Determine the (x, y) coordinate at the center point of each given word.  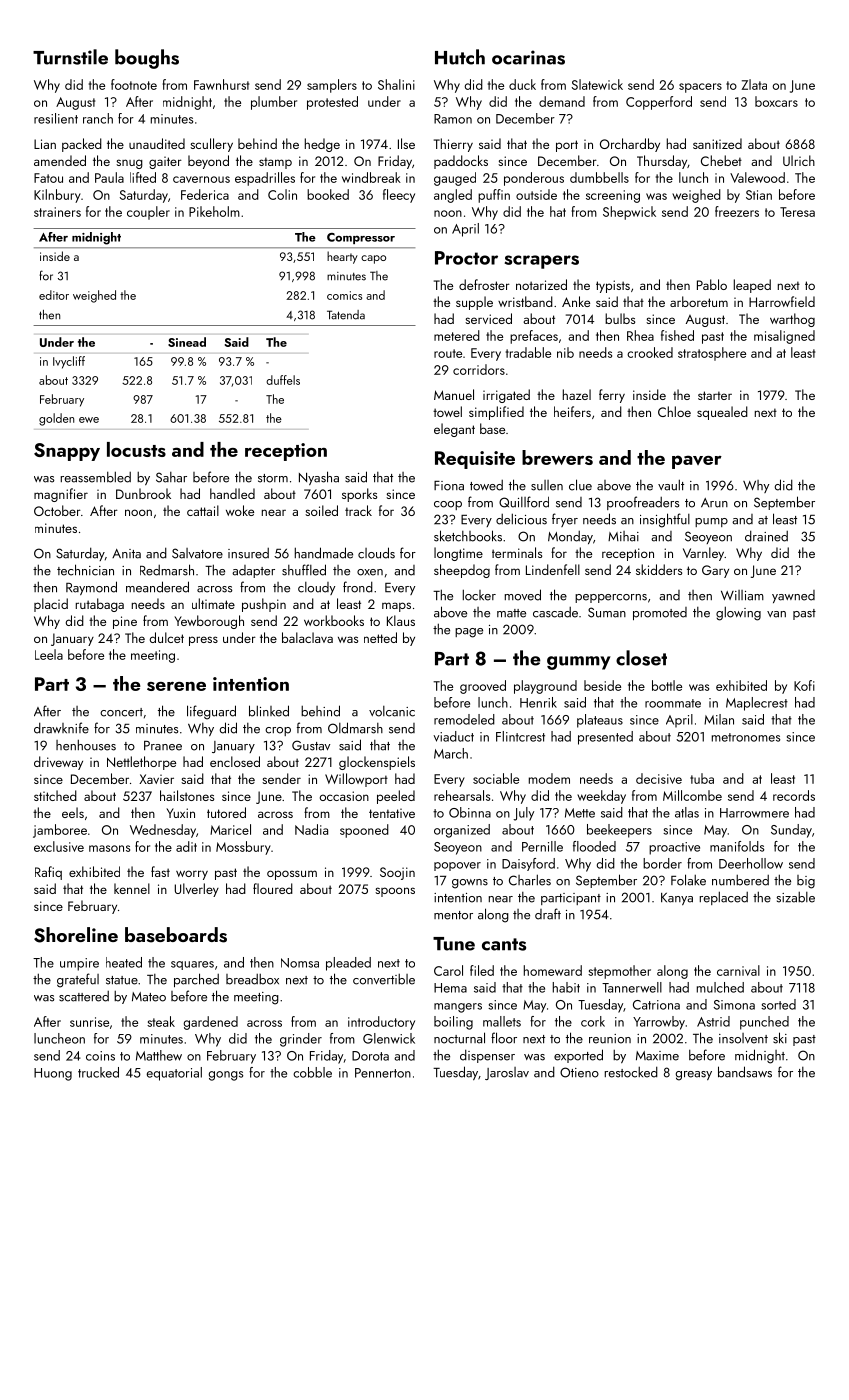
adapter (253, 571)
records (794, 795)
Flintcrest (520, 736)
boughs (147, 59)
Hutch (460, 57)
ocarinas (528, 57)
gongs (225, 1076)
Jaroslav (507, 1073)
